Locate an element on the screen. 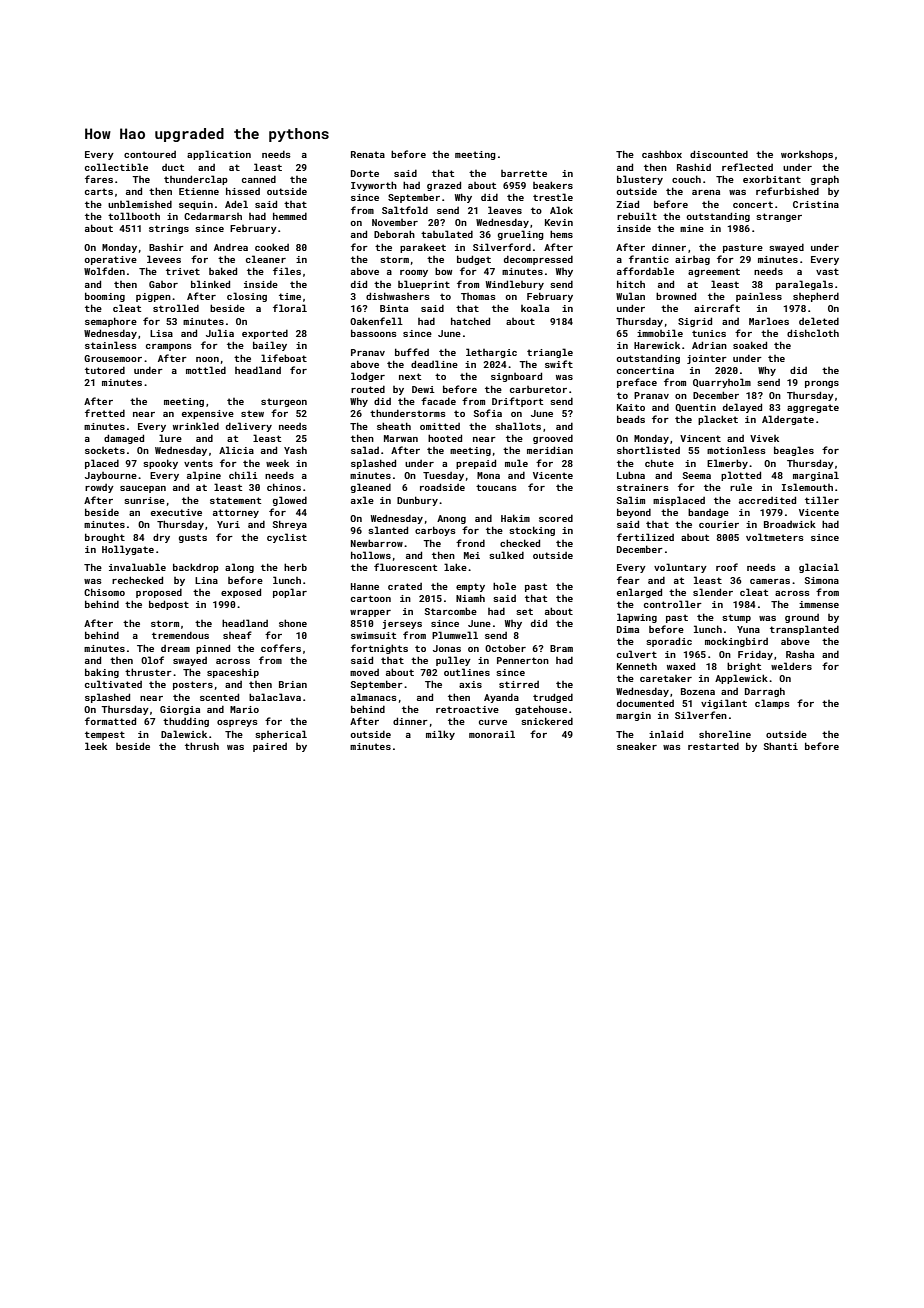 The height and width of the screenshot is (1308, 924). proposed is located at coordinates (159, 593).
